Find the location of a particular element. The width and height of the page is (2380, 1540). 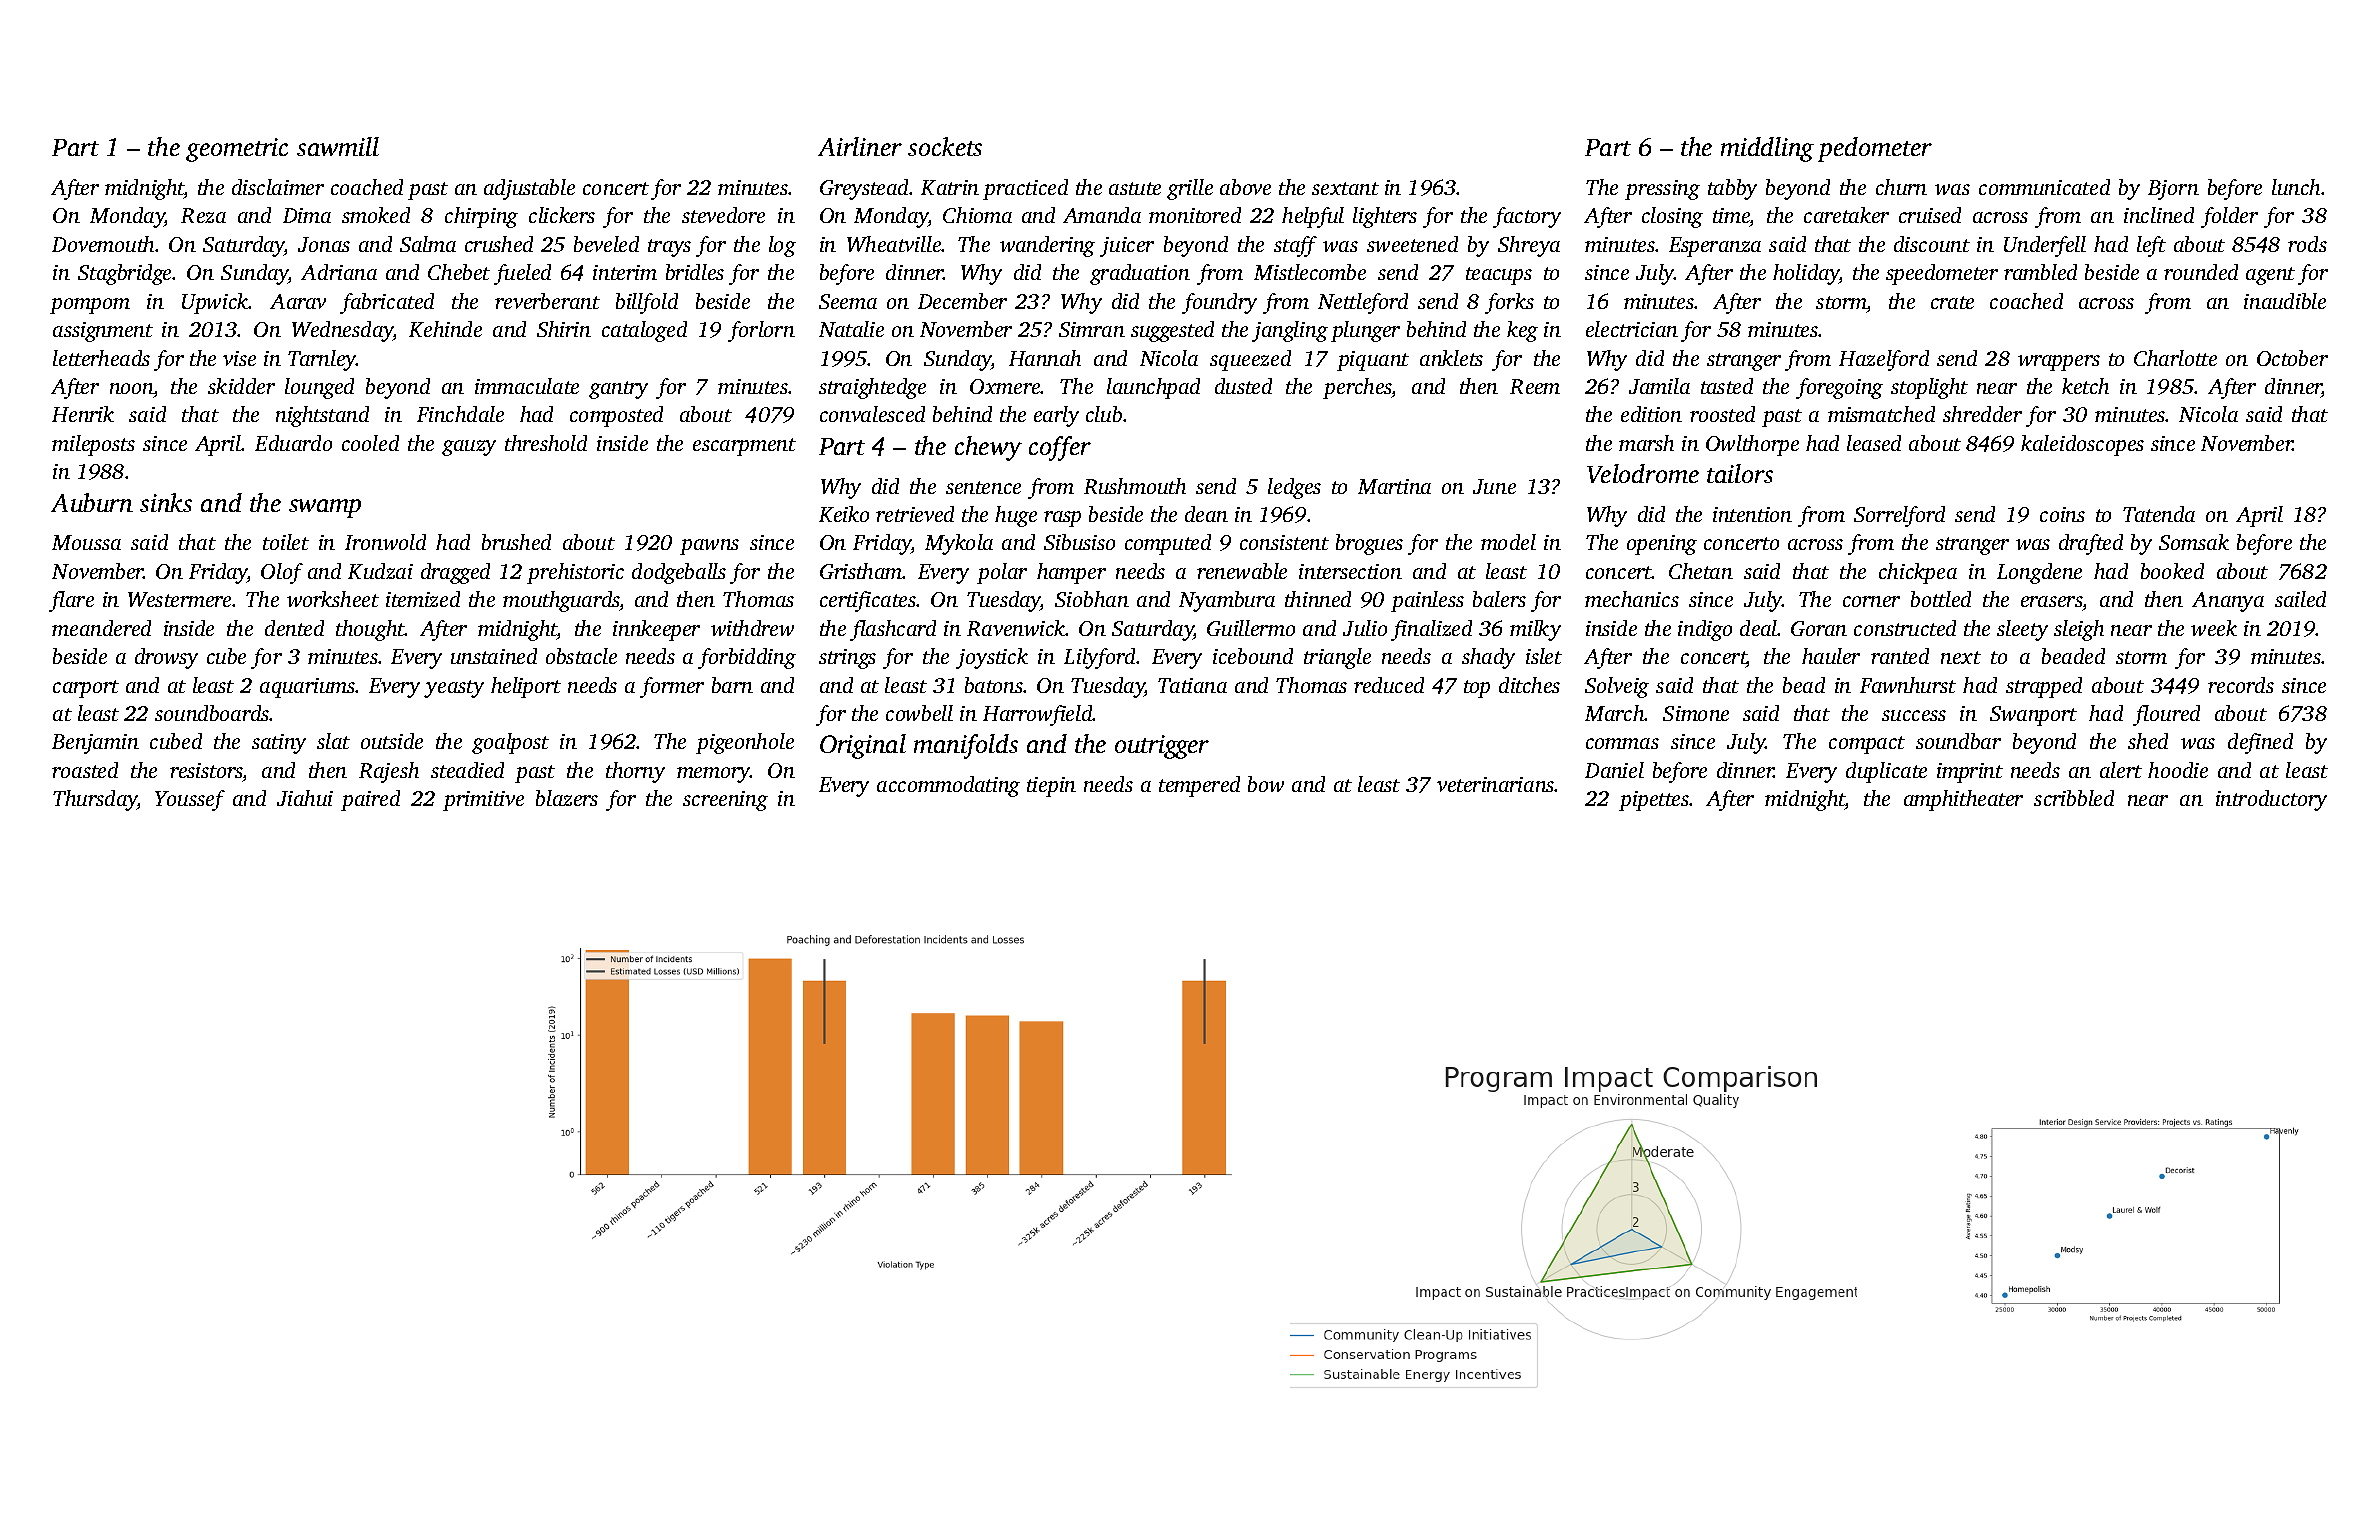

Henrik is located at coordinates (83, 414).
